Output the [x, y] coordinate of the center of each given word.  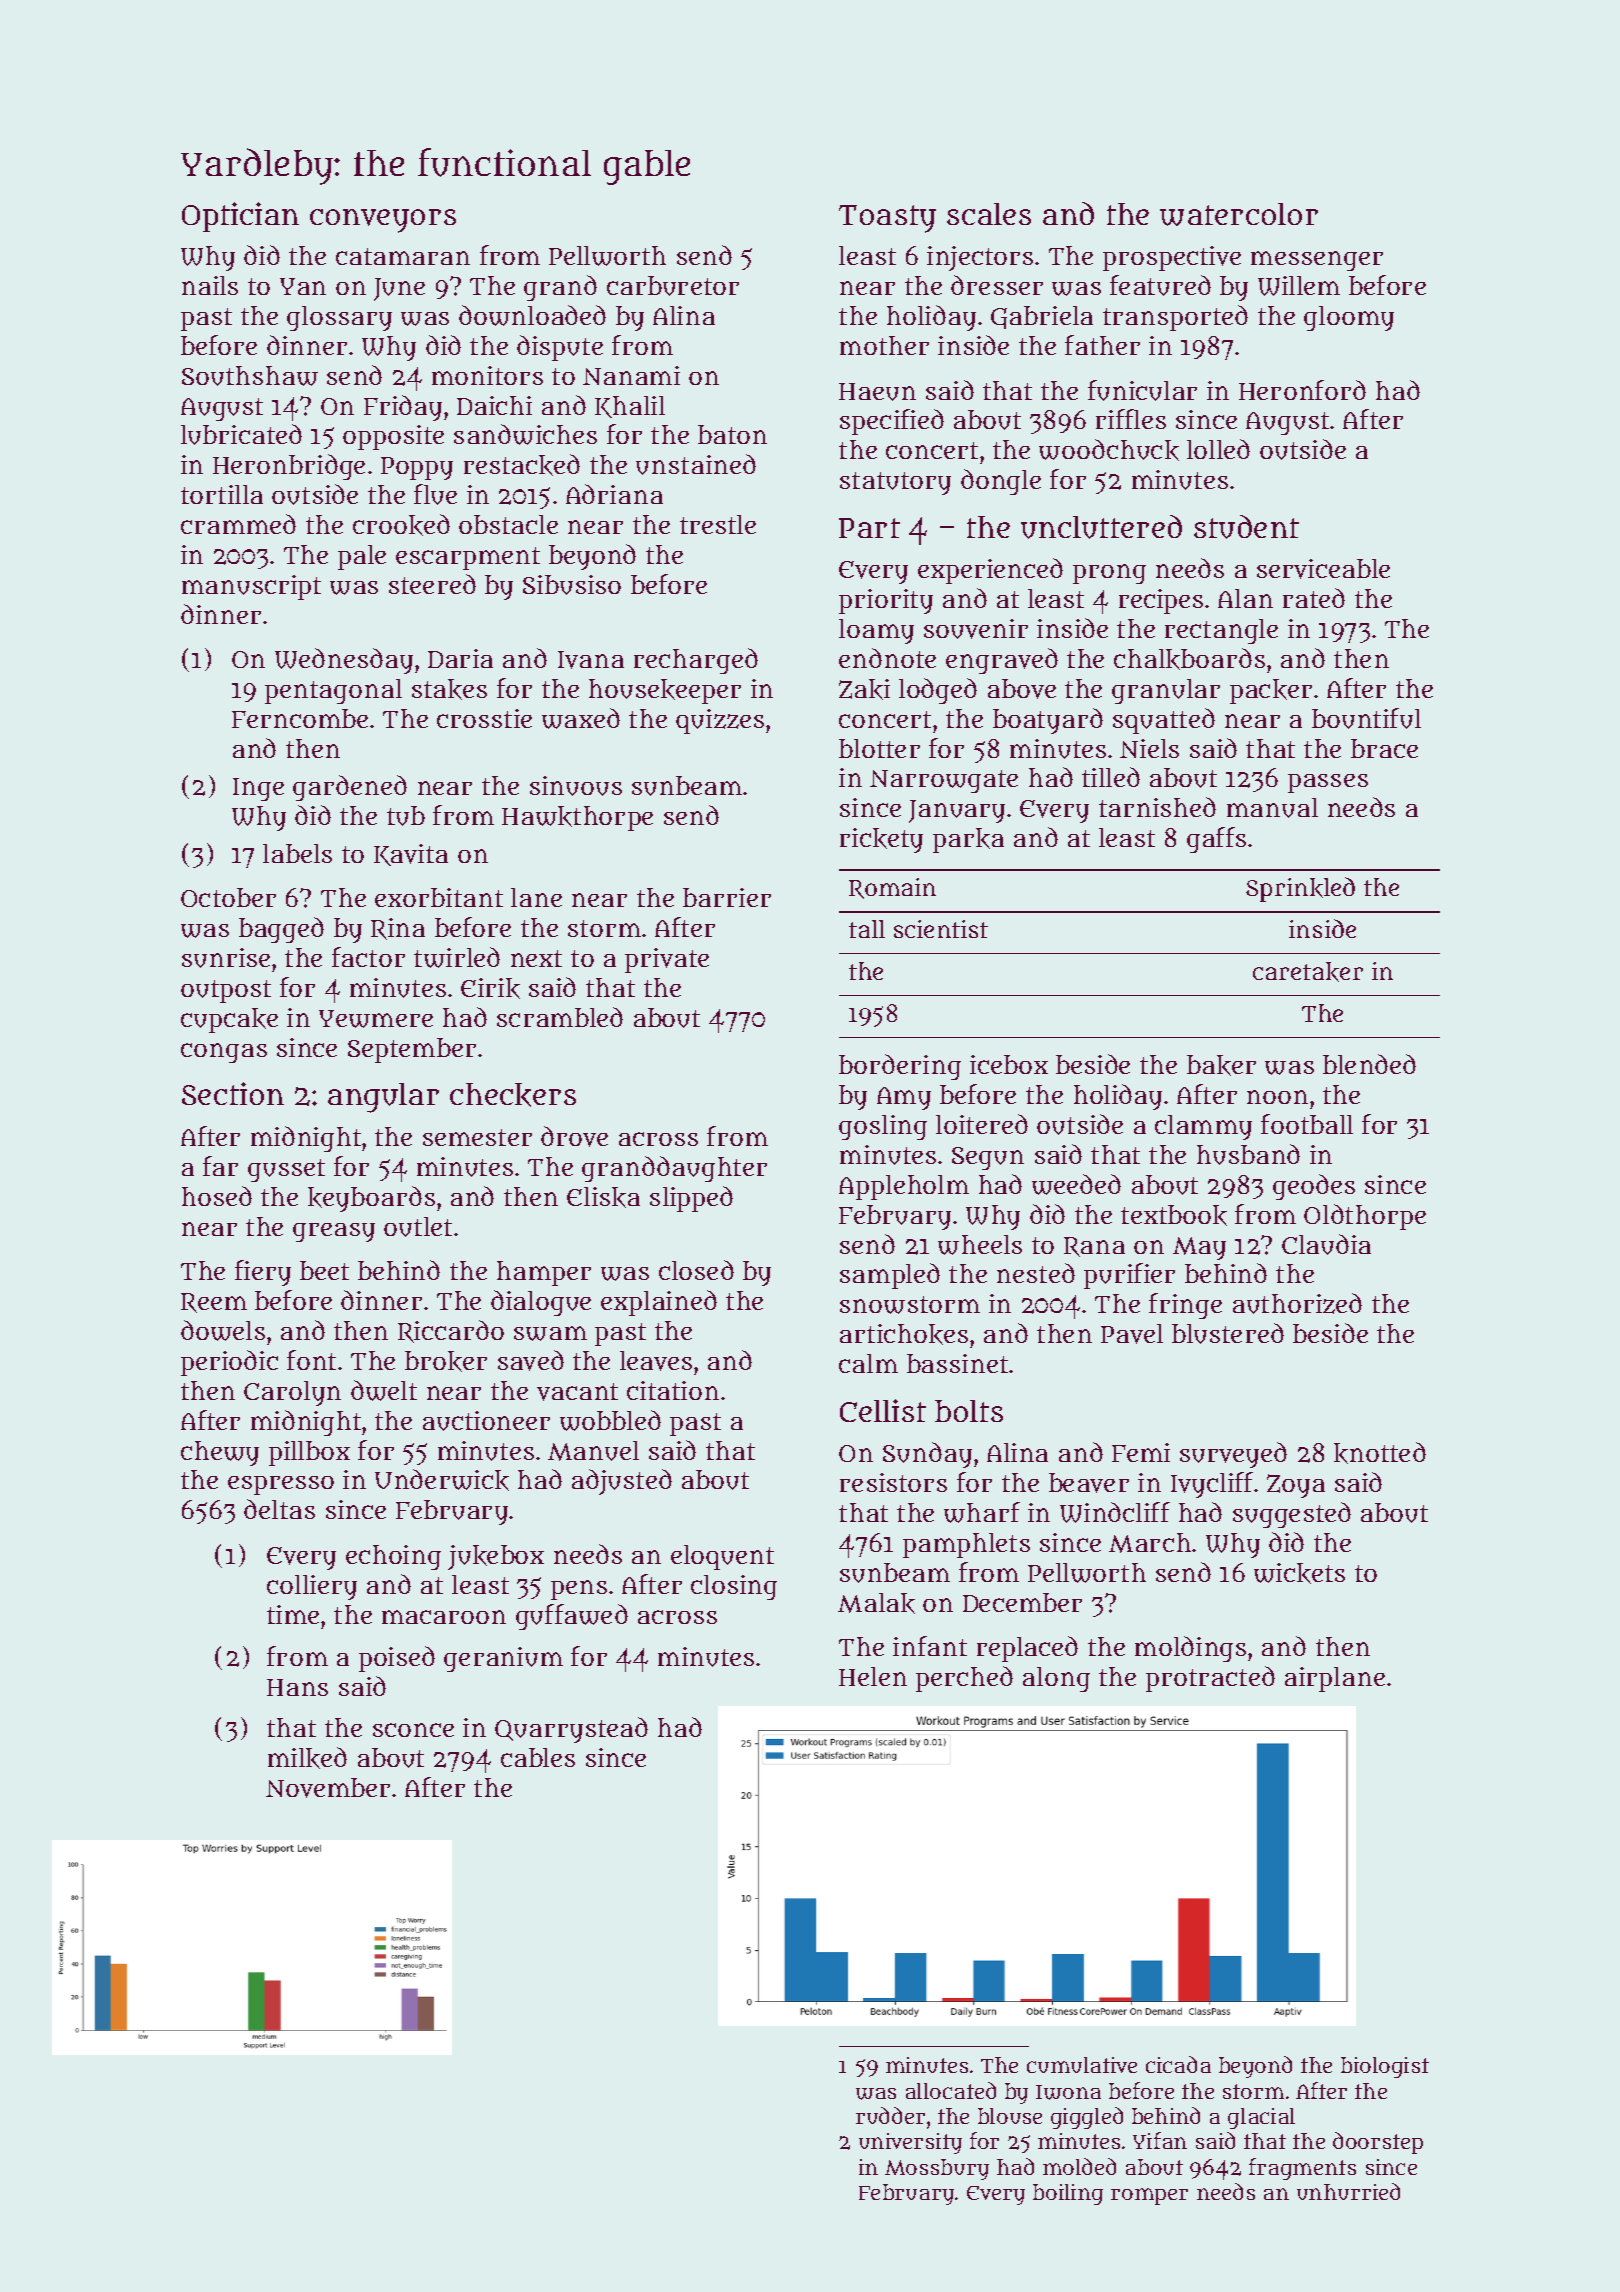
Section [233, 1093]
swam [550, 1333]
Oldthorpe [1365, 1217]
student [1246, 527]
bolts [969, 1411]
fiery [263, 1273]
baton [732, 434]
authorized [1297, 1303]
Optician [240, 217]
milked [307, 1758]
